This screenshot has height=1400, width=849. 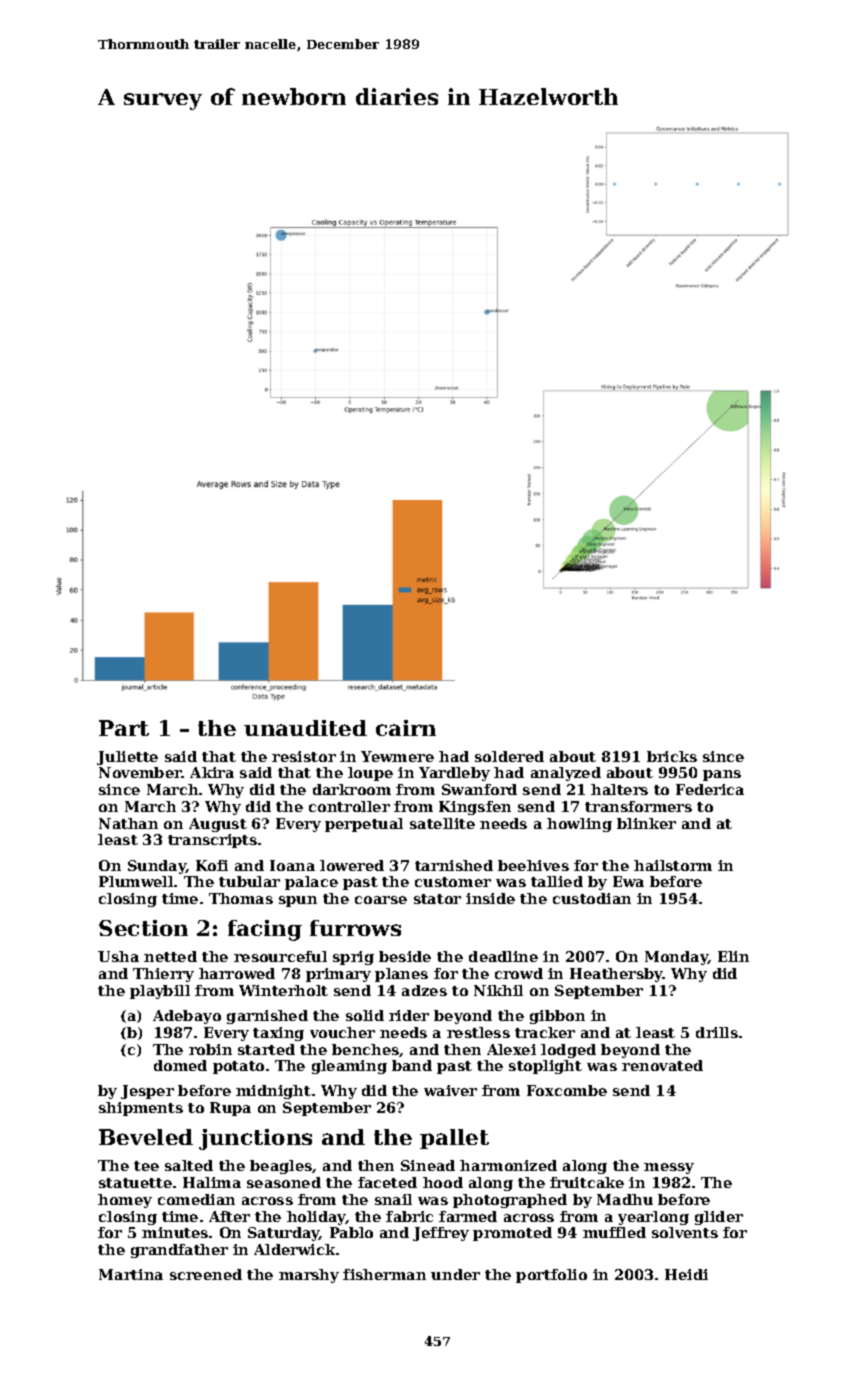 What do you see at coordinates (669, 1168) in the screenshot?
I see `messy` at bounding box center [669, 1168].
